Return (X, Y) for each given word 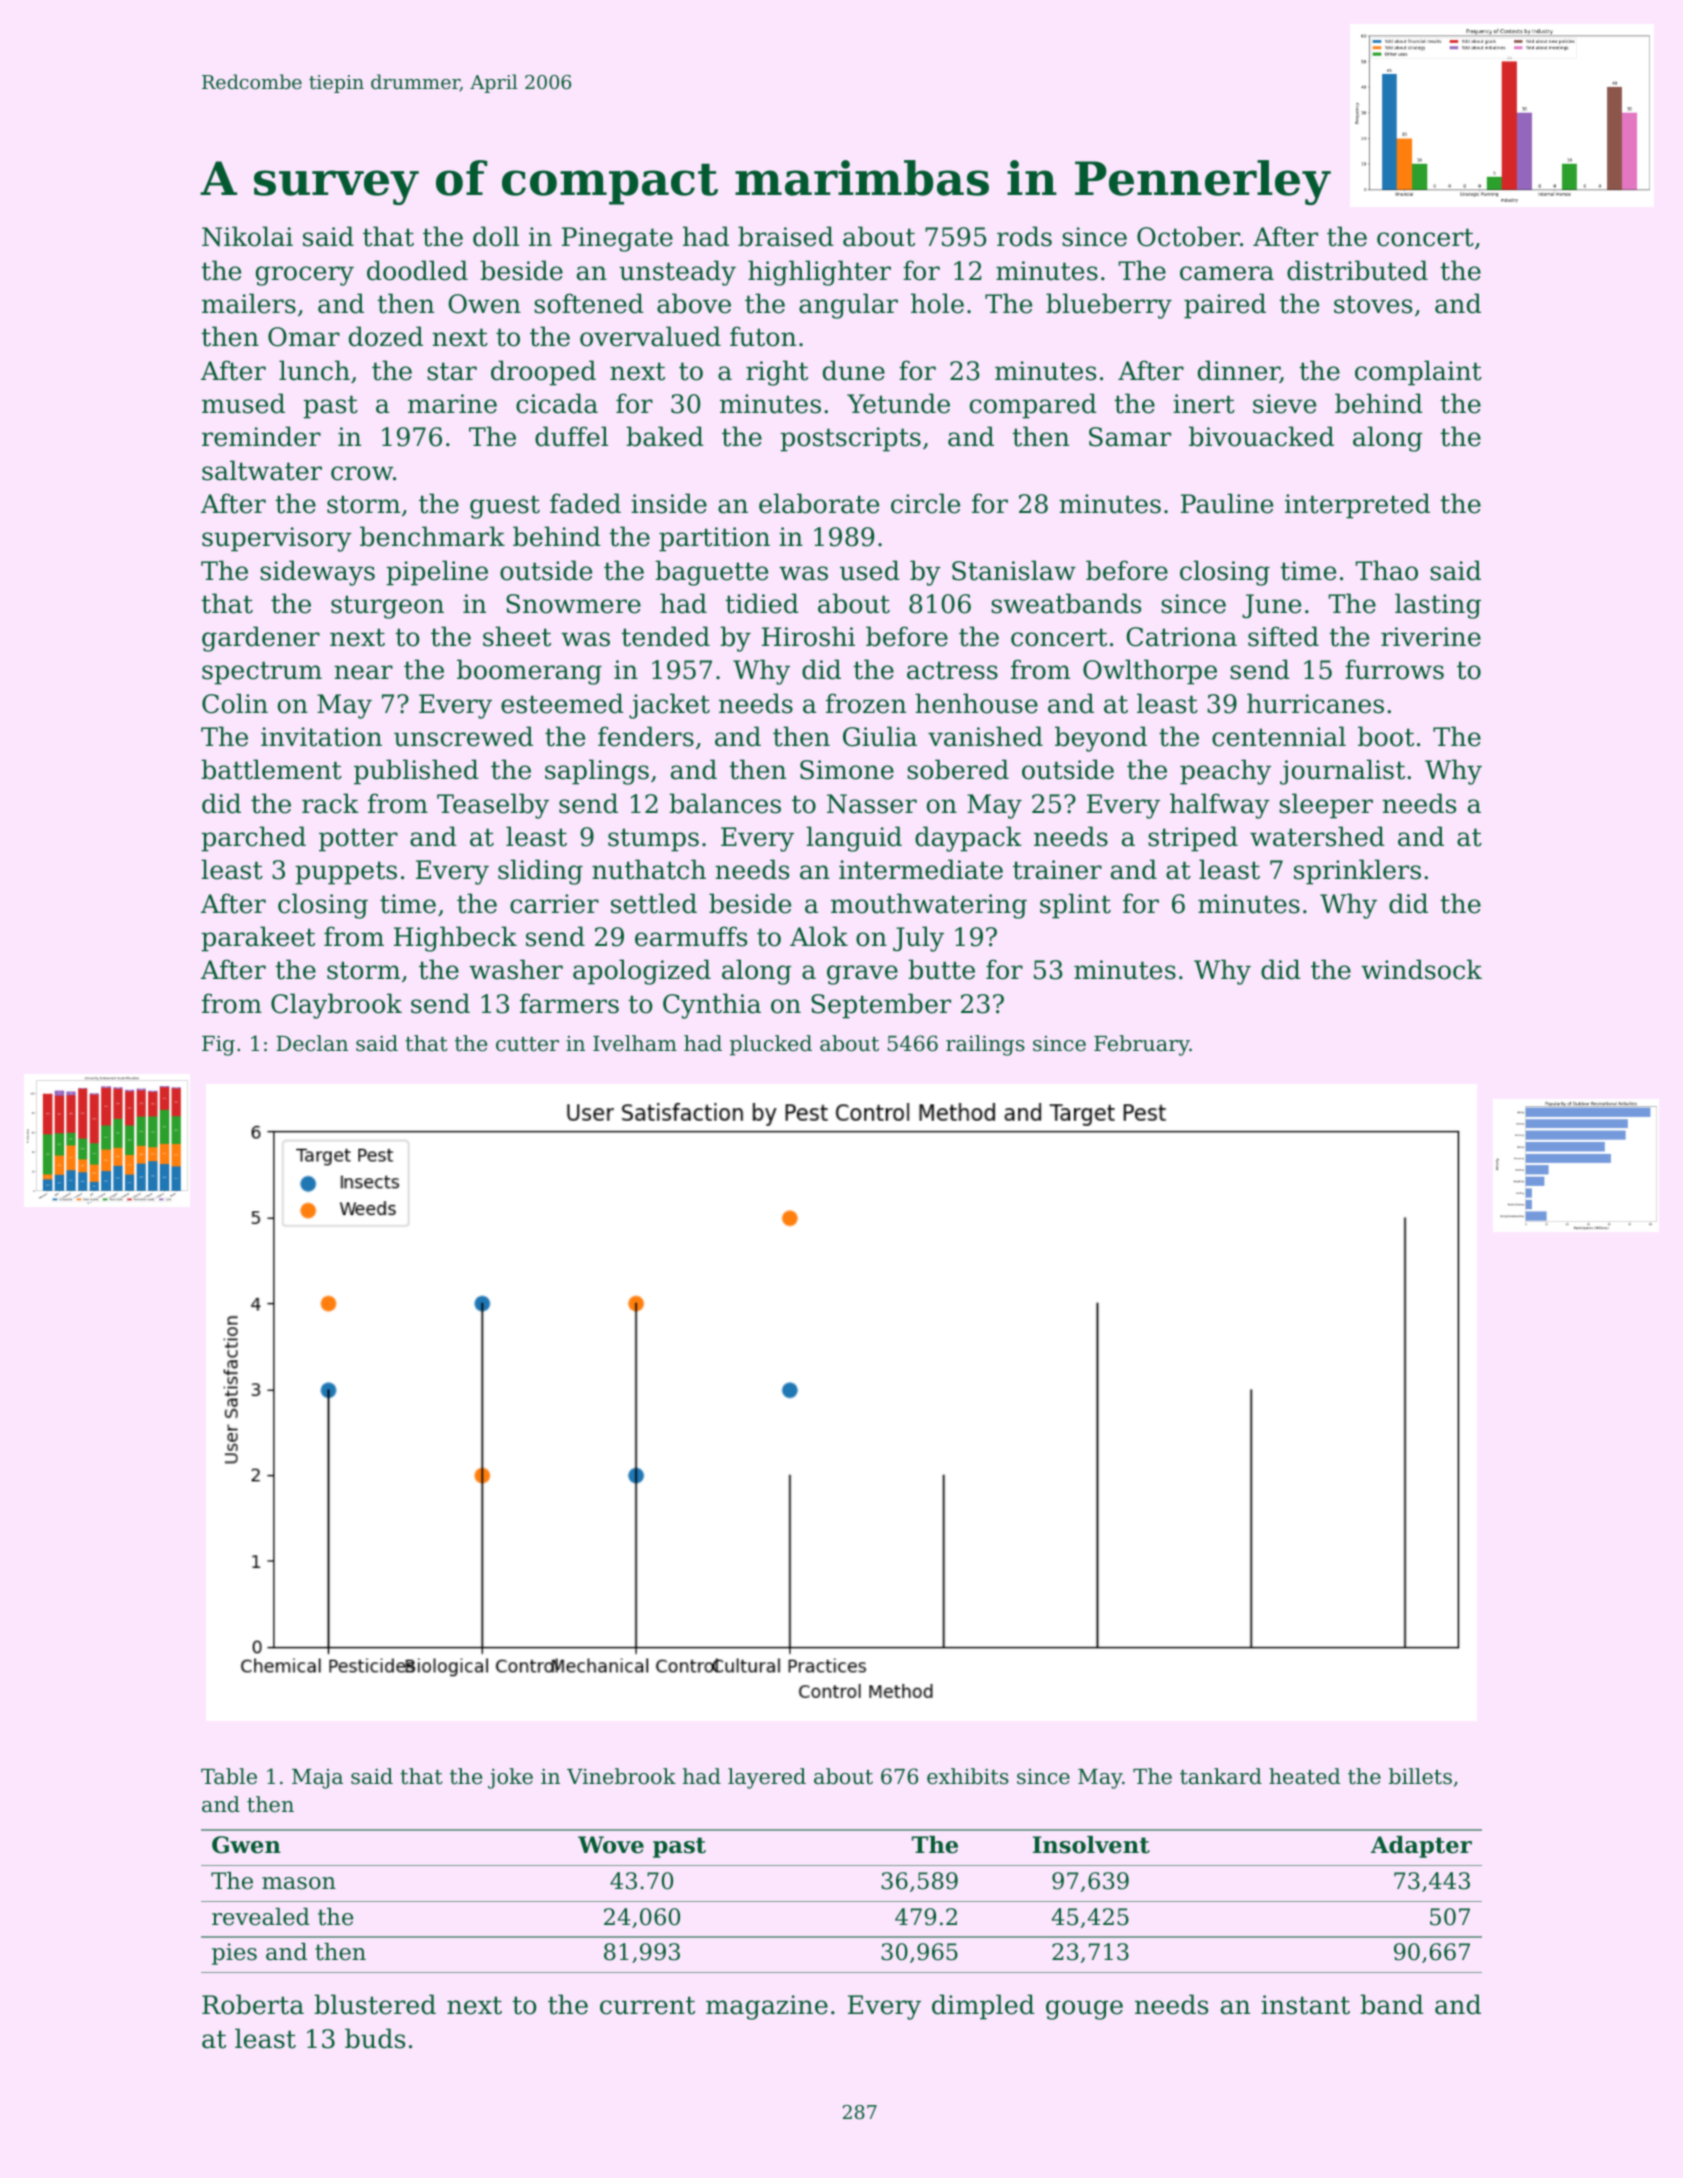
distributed (1357, 270)
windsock (1421, 969)
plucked (771, 1045)
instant (1305, 2005)
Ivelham (635, 1043)
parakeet (258, 939)
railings (985, 1045)
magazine (767, 2007)
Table (229, 1776)
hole (937, 303)
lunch (314, 370)
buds (375, 2038)
